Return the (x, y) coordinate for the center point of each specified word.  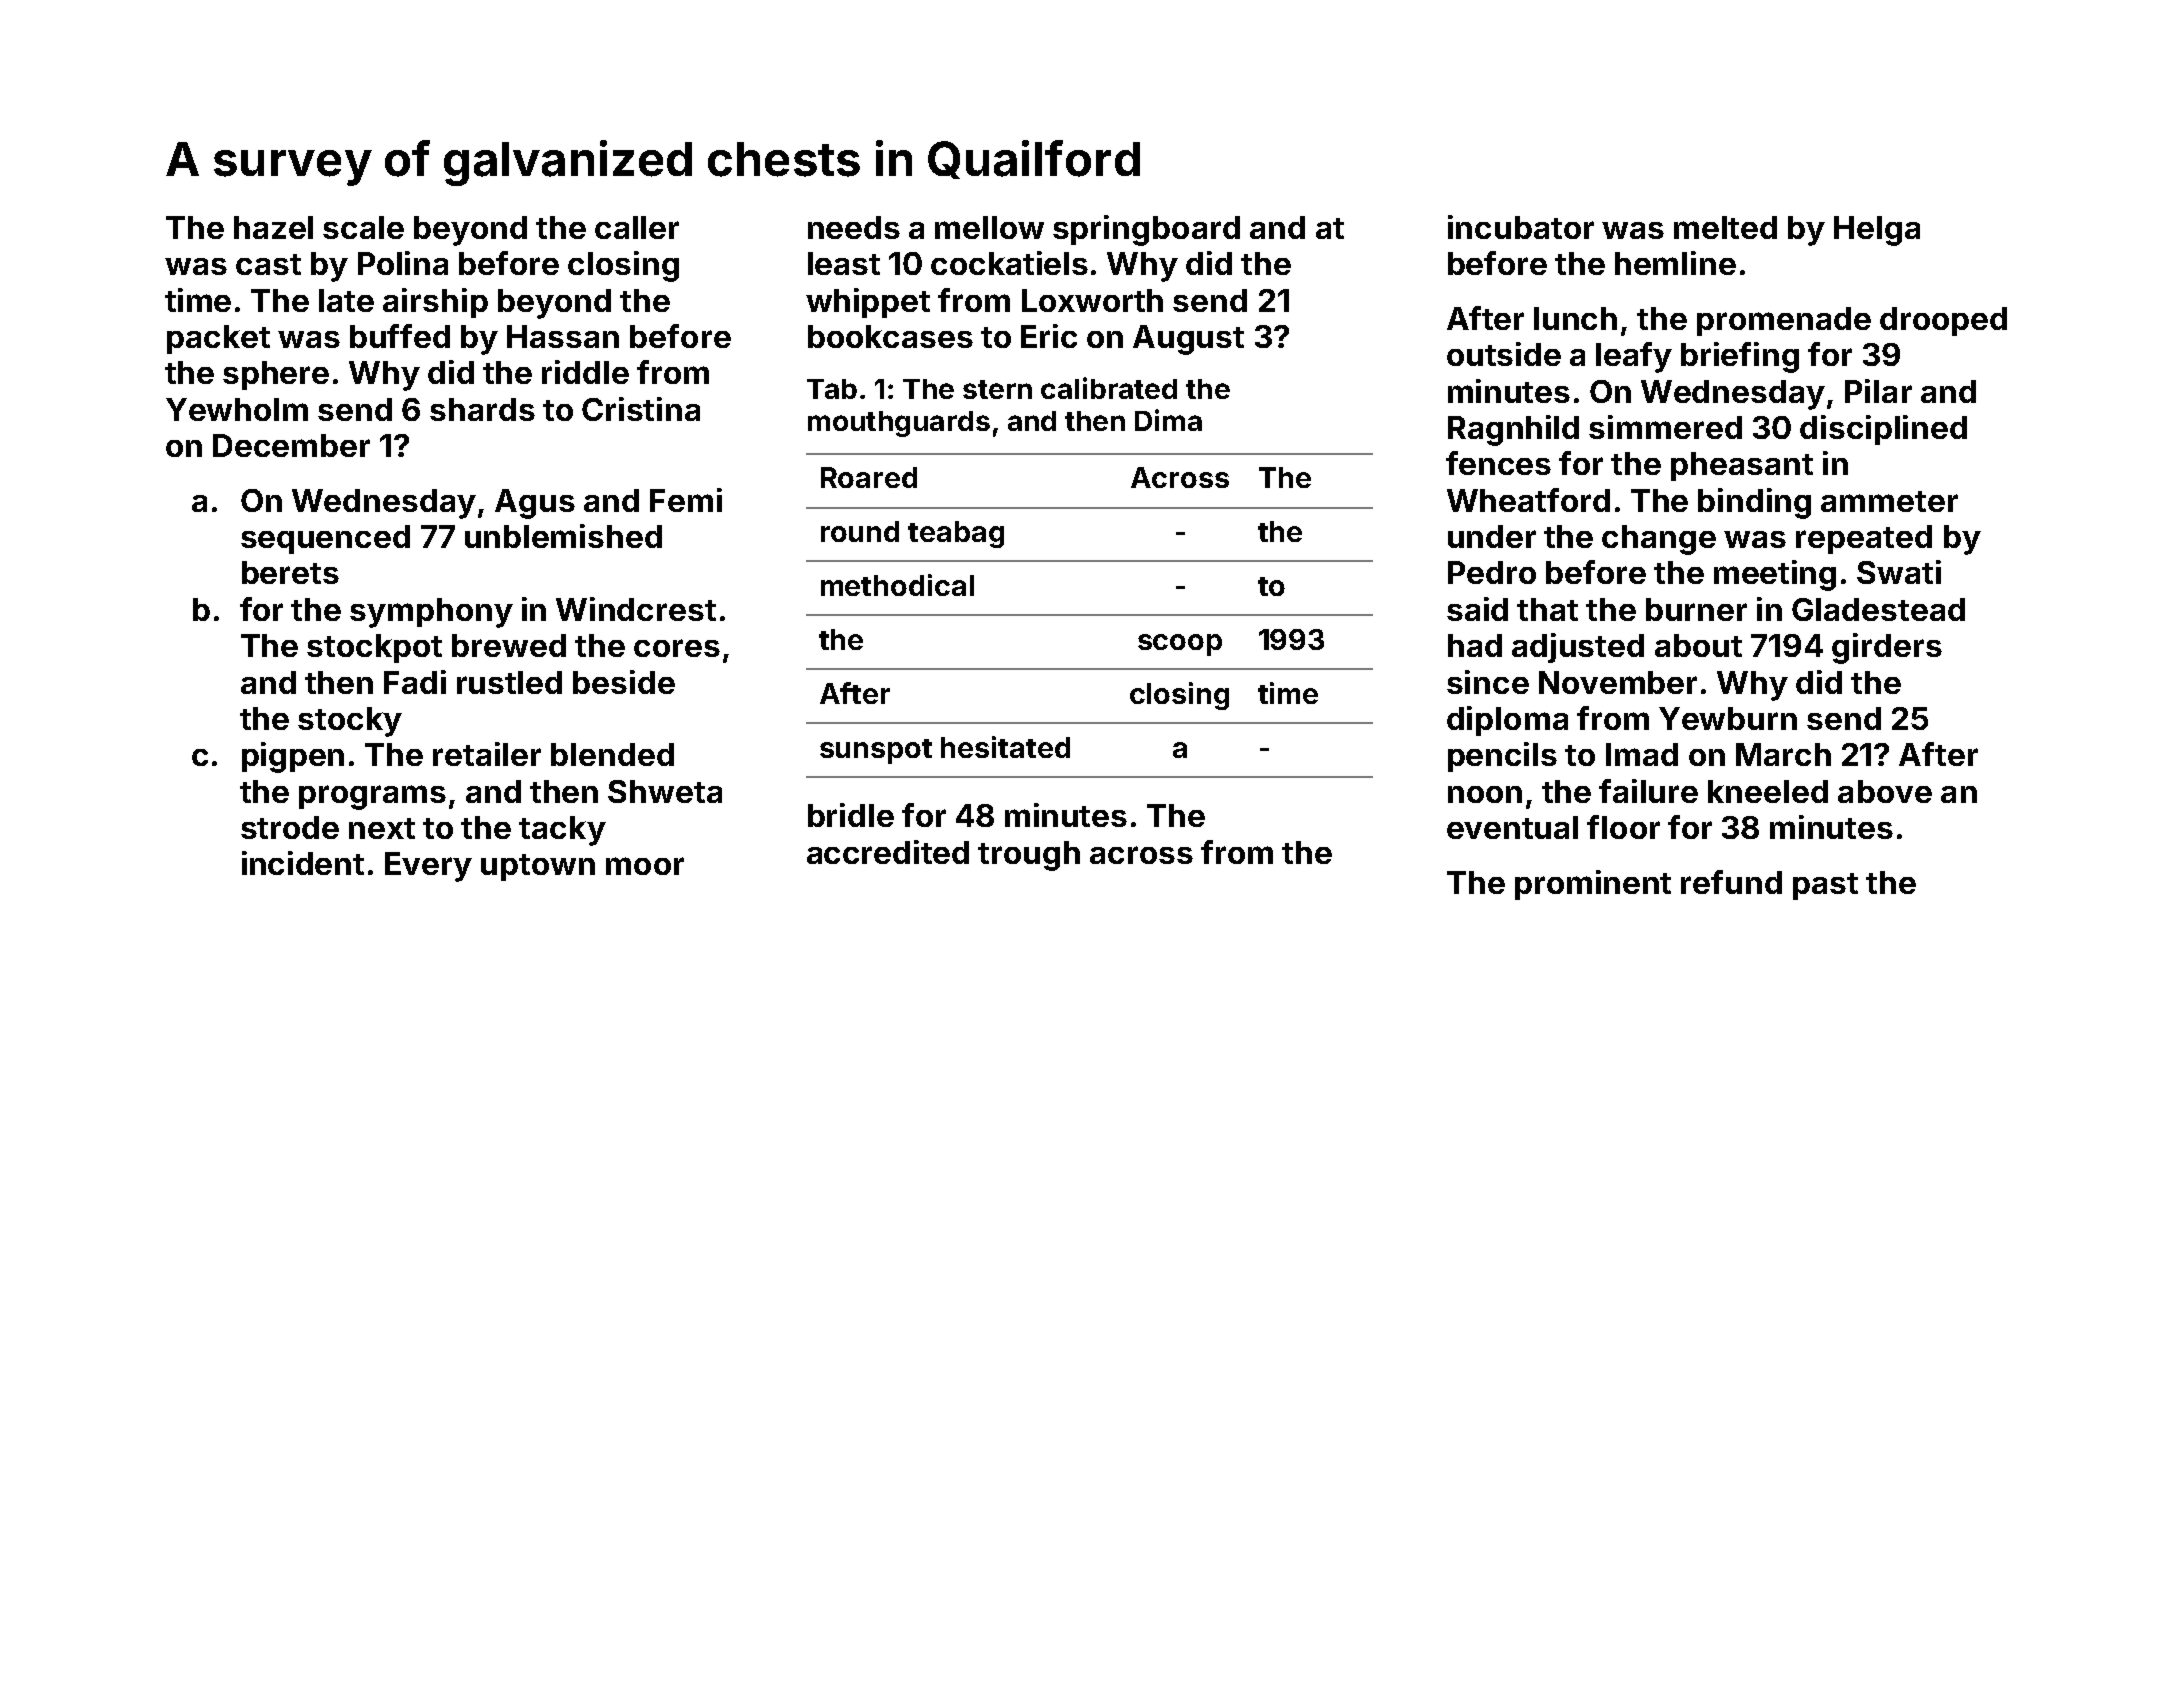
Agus (535, 504)
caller (637, 227)
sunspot (876, 751)
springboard (1146, 230)
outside (1504, 354)
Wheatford (1528, 500)
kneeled (1768, 791)
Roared (869, 477)
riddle (585, 372)
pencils (1502, 757)
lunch (1575, 318)
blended (612, 754)
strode (290, 827)
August (1188, 340)
